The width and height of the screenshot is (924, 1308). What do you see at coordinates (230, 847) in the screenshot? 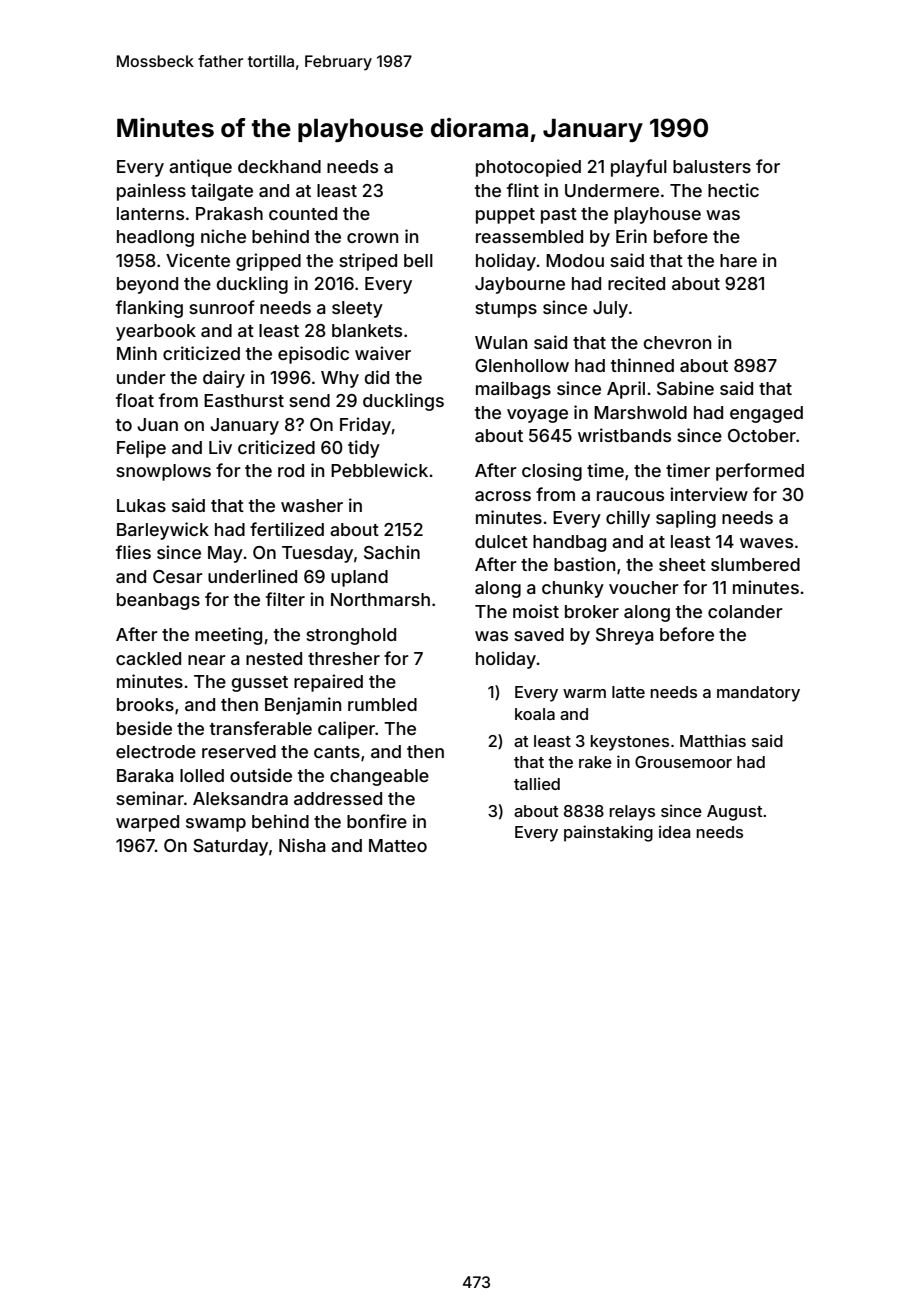
I see `Saturday` at bounding box center [230, 847].
